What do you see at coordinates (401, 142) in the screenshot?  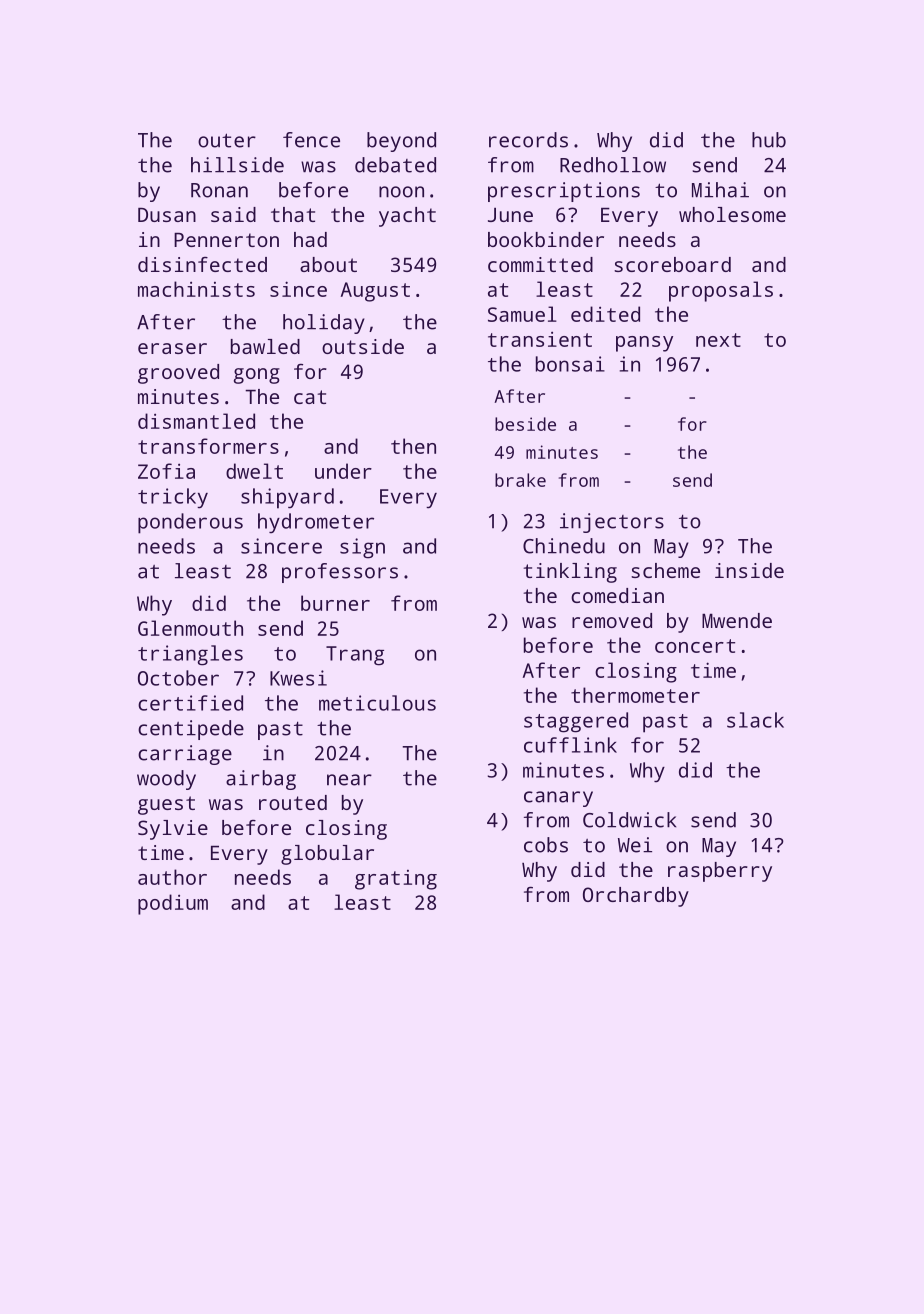 I see `beyond` at bounding box center [401, 142].
